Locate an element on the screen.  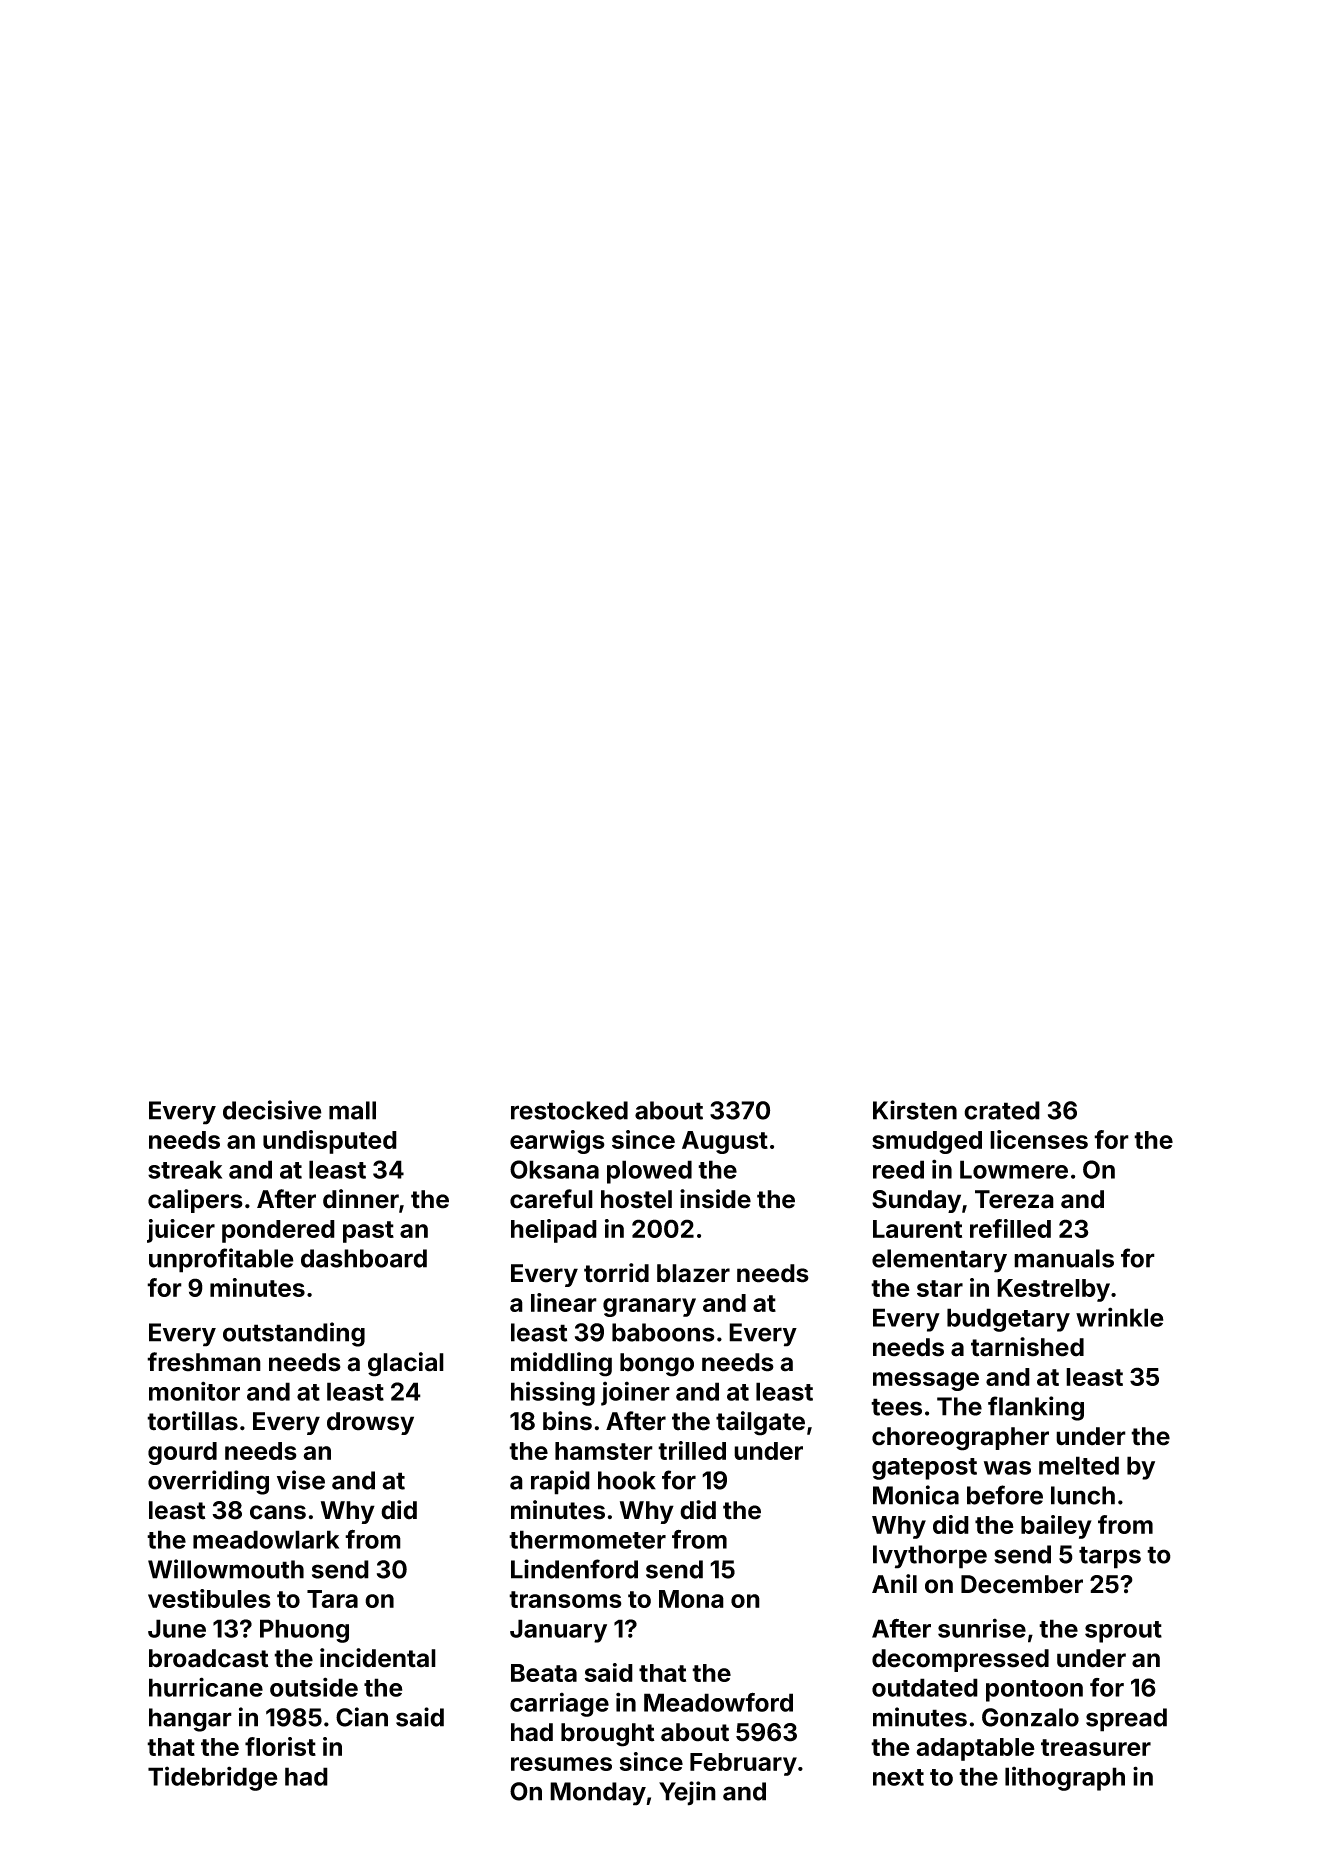
tarps is located at coordinates (1110, 1557).
